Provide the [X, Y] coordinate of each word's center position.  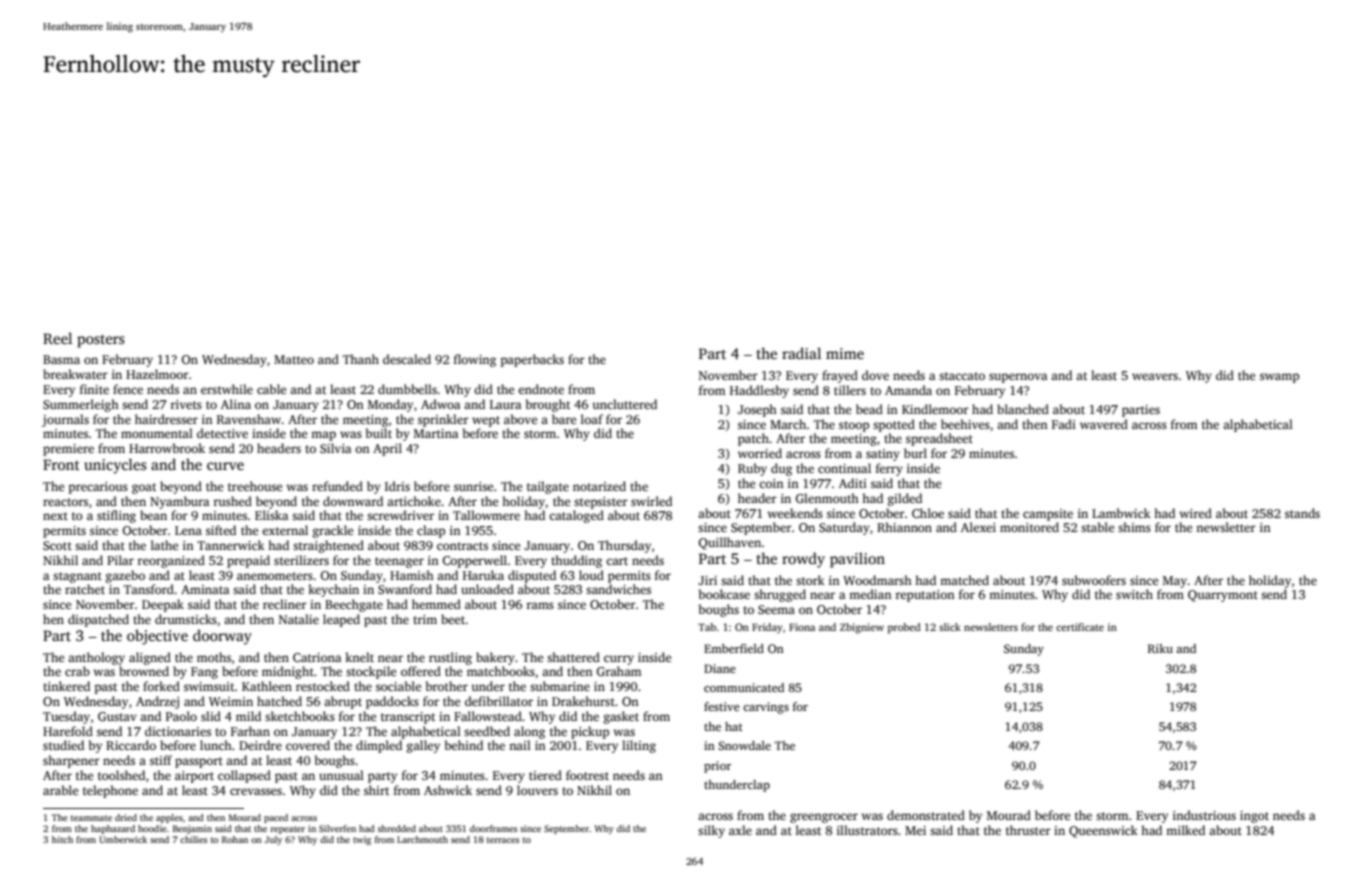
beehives [965, 424]
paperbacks [532, 360]
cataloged [576, 516]
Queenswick [1103, 831]
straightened [328, 546]
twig [362, 840]
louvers [537, 790]
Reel [57, 338]
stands [1302, 513]
